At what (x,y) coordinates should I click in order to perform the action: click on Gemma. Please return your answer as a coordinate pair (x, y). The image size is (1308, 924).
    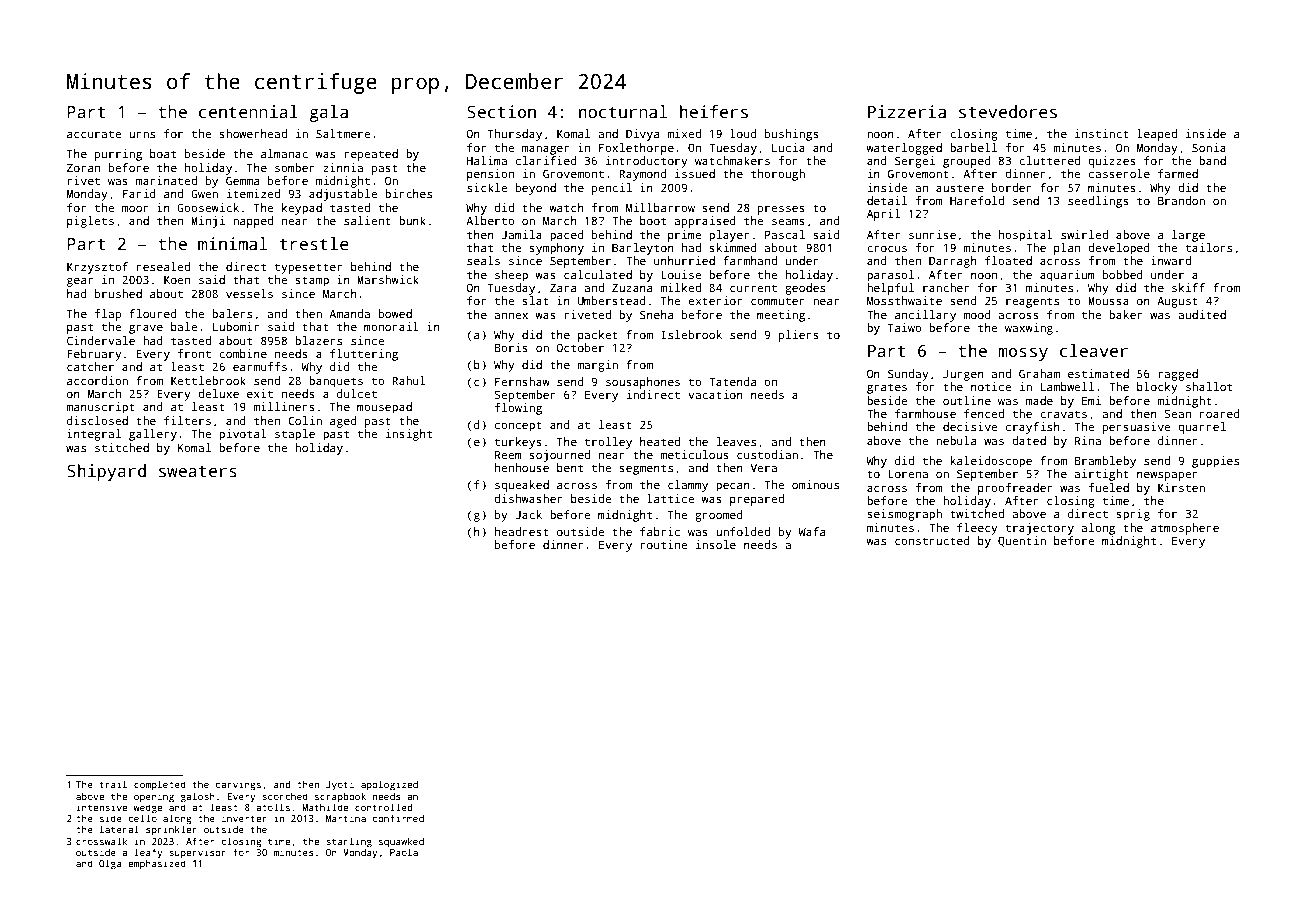
    Looking at the image, I should click on (242, 180).
